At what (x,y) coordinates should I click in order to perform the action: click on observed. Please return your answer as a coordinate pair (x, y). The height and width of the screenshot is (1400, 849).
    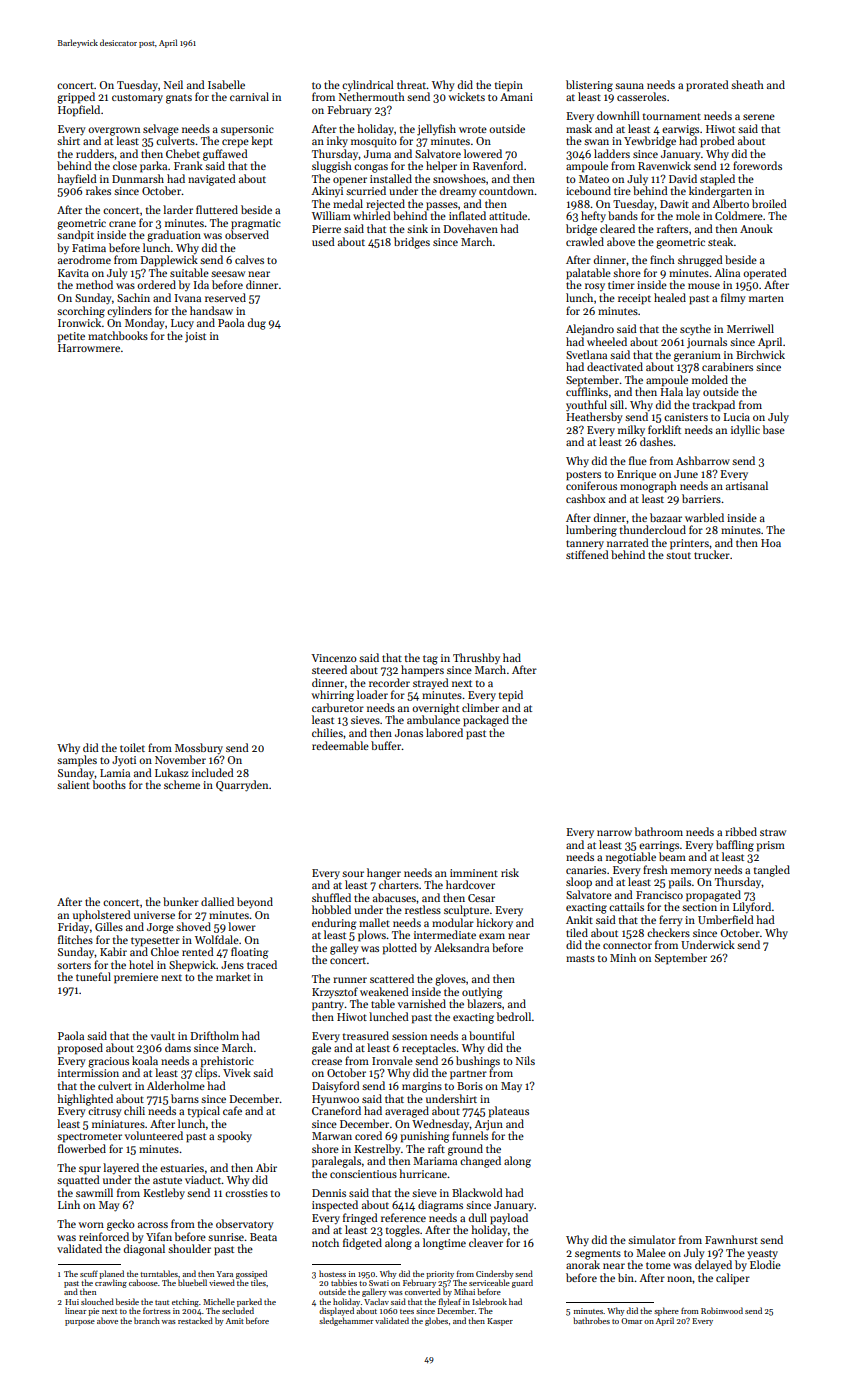
    Looking at the image, I should click on (247, 234).
